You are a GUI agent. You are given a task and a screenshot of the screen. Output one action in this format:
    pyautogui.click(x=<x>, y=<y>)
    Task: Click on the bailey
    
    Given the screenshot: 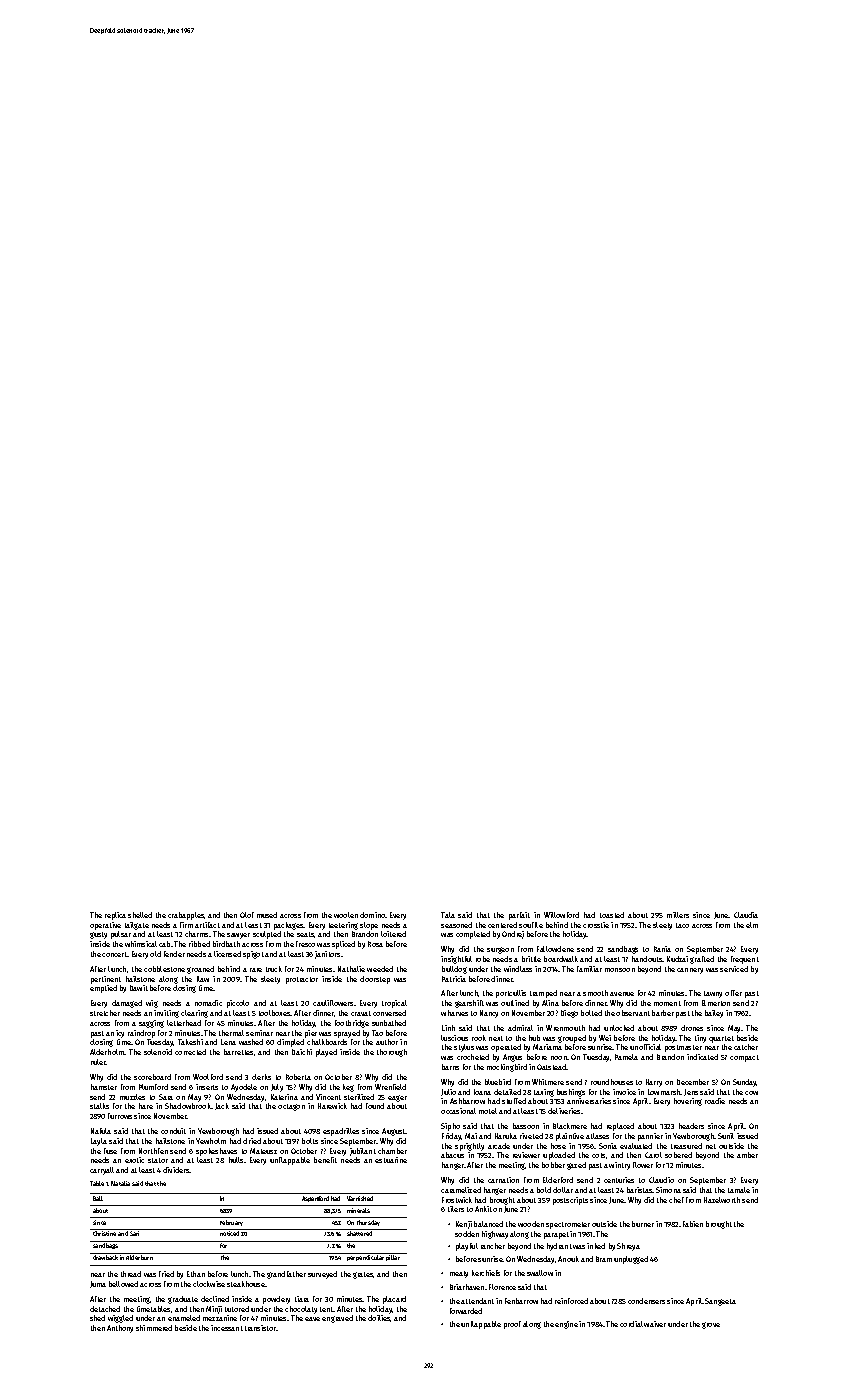 What is the action you would take?
    pyautogui.click(x=714, y=1014)
